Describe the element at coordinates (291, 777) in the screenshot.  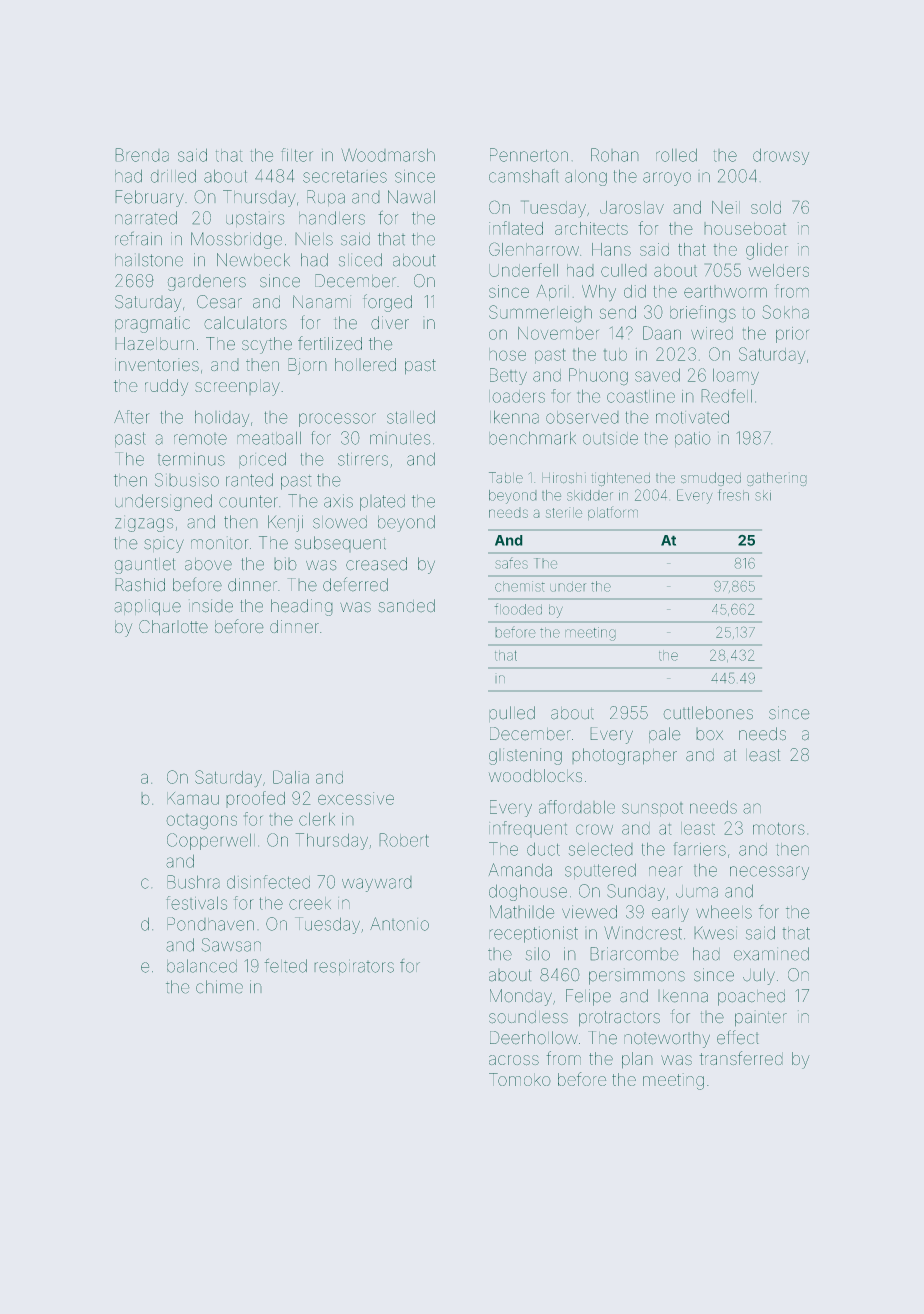
I see `Dalia` at that location.
